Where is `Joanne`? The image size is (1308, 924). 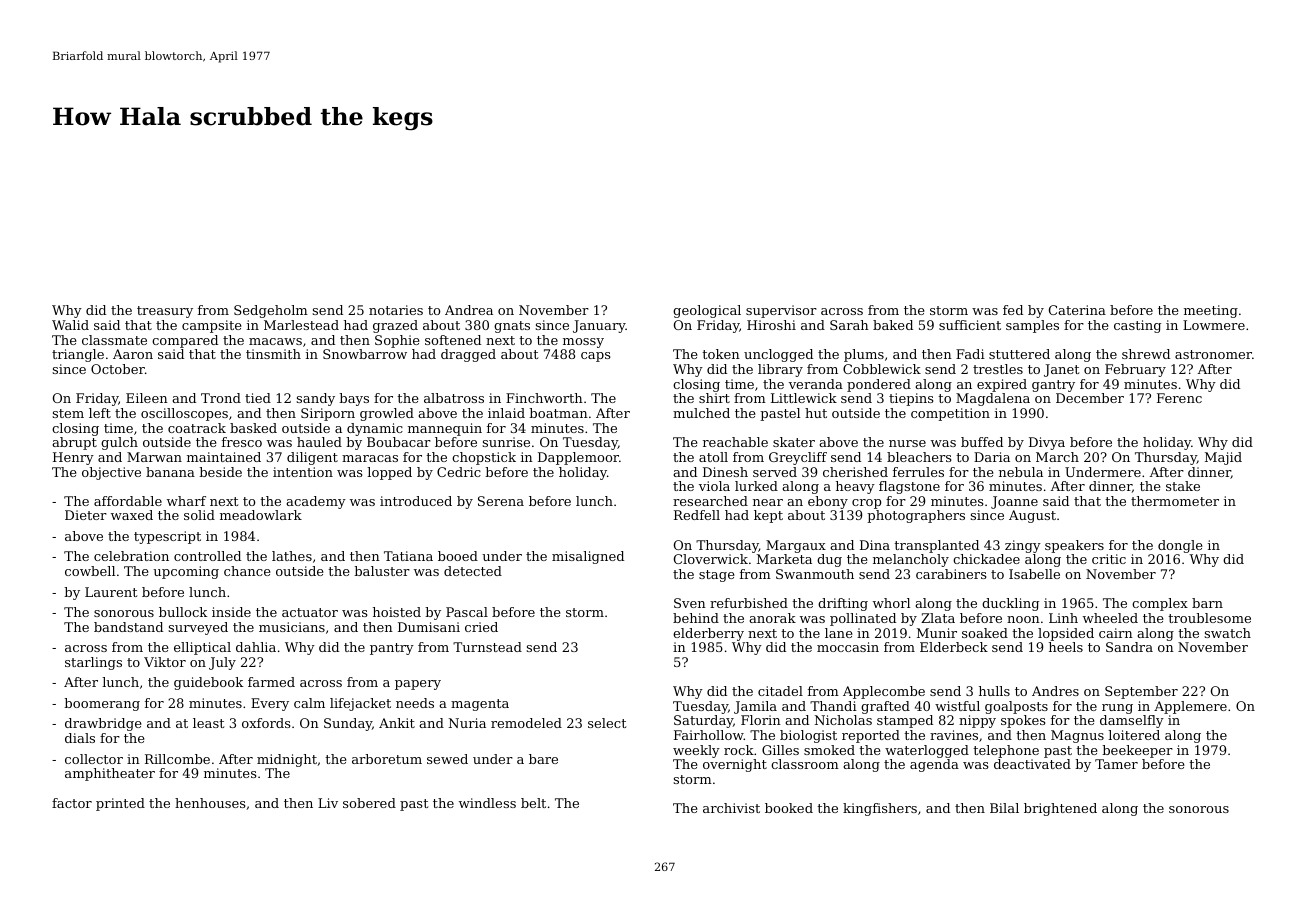
Joanne is located at coordinates (1014, 502).
